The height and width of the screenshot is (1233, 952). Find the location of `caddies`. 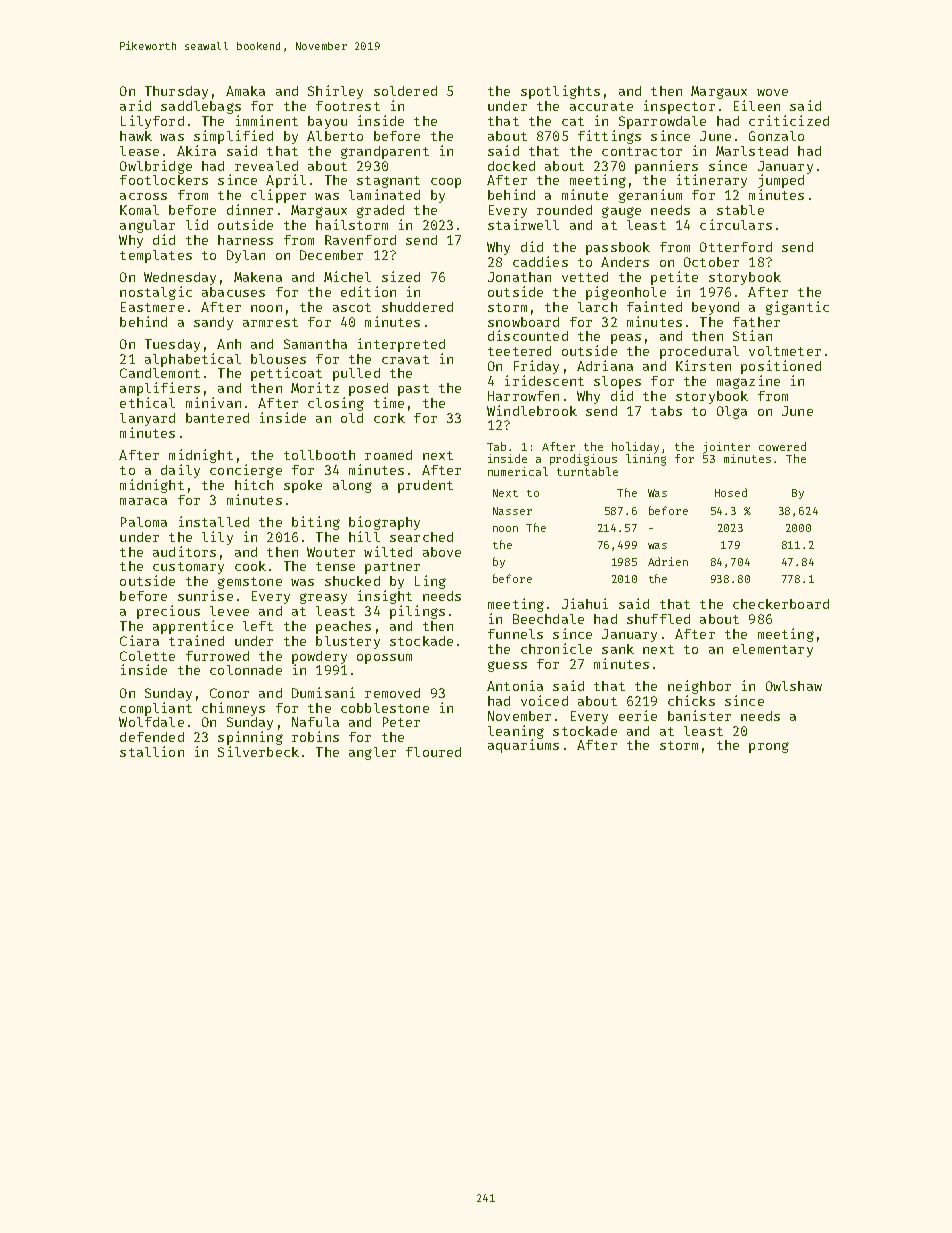

caddies is located at coordinates (540, 261).
